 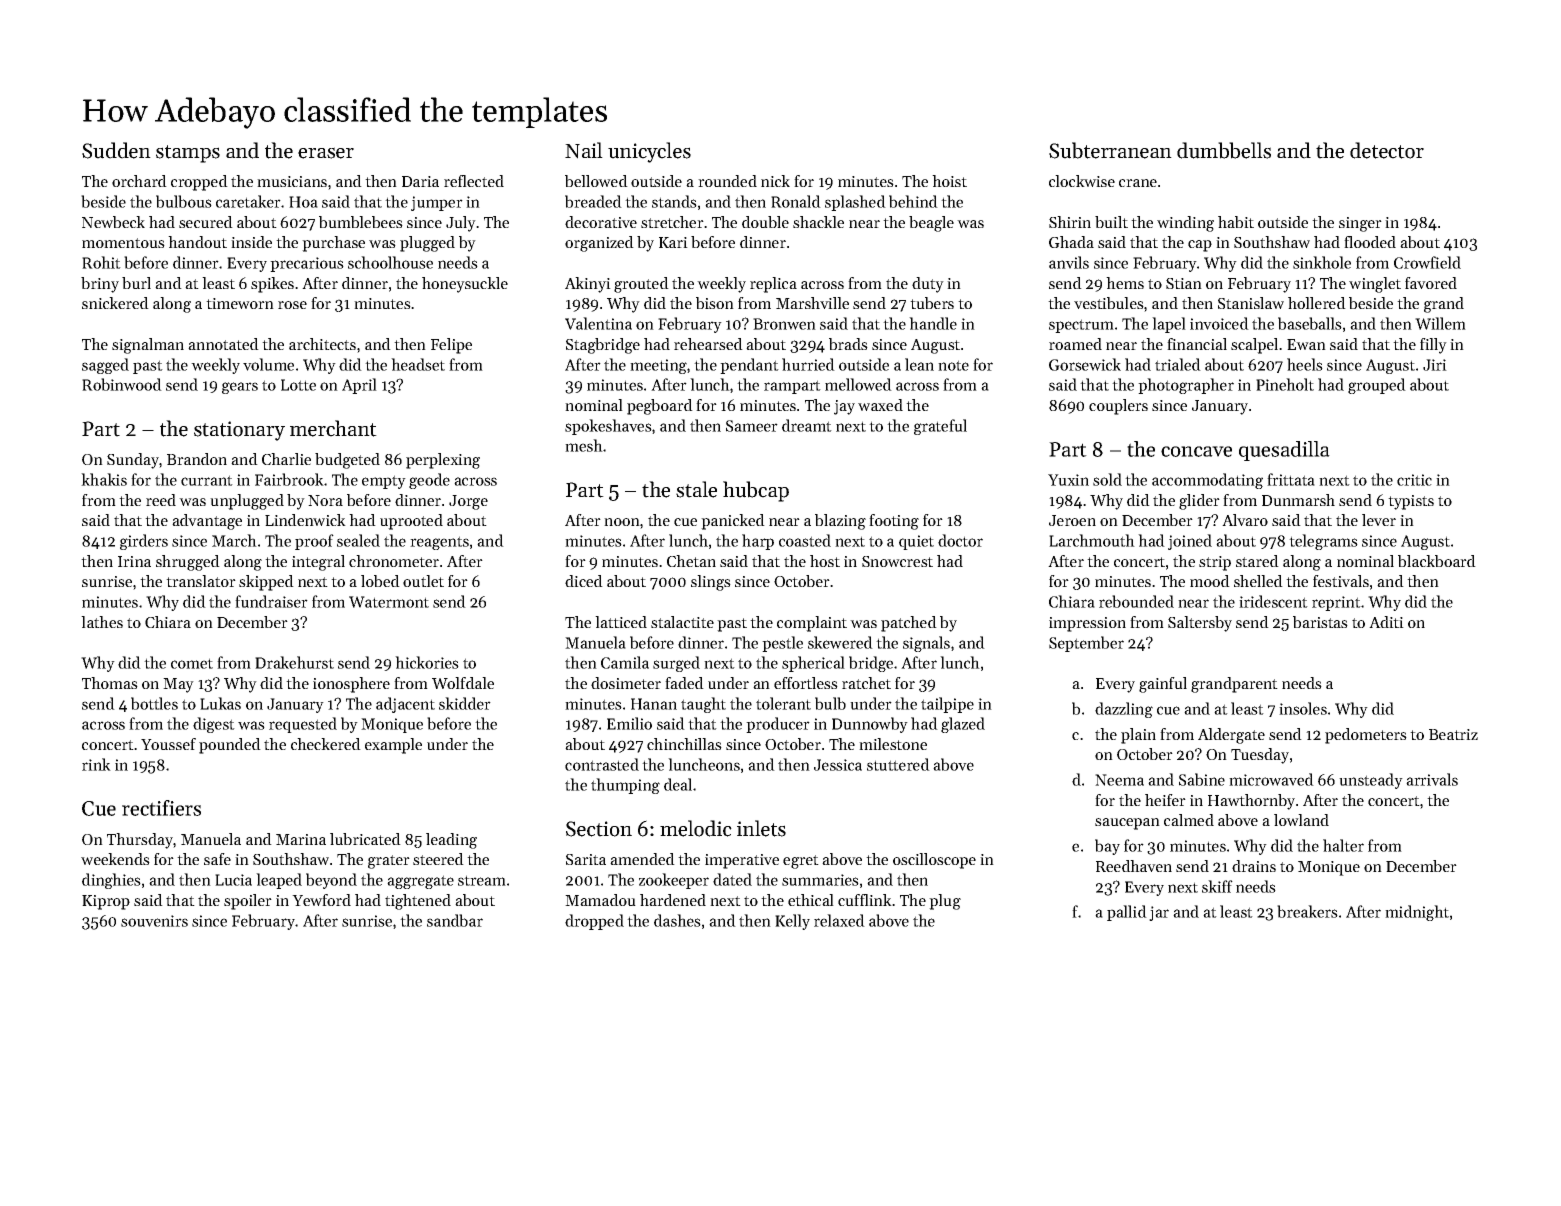 What do you see at coordinates (1196, 451) in the screenshot?
I see `concave` at bounding box center [1196, 451].
